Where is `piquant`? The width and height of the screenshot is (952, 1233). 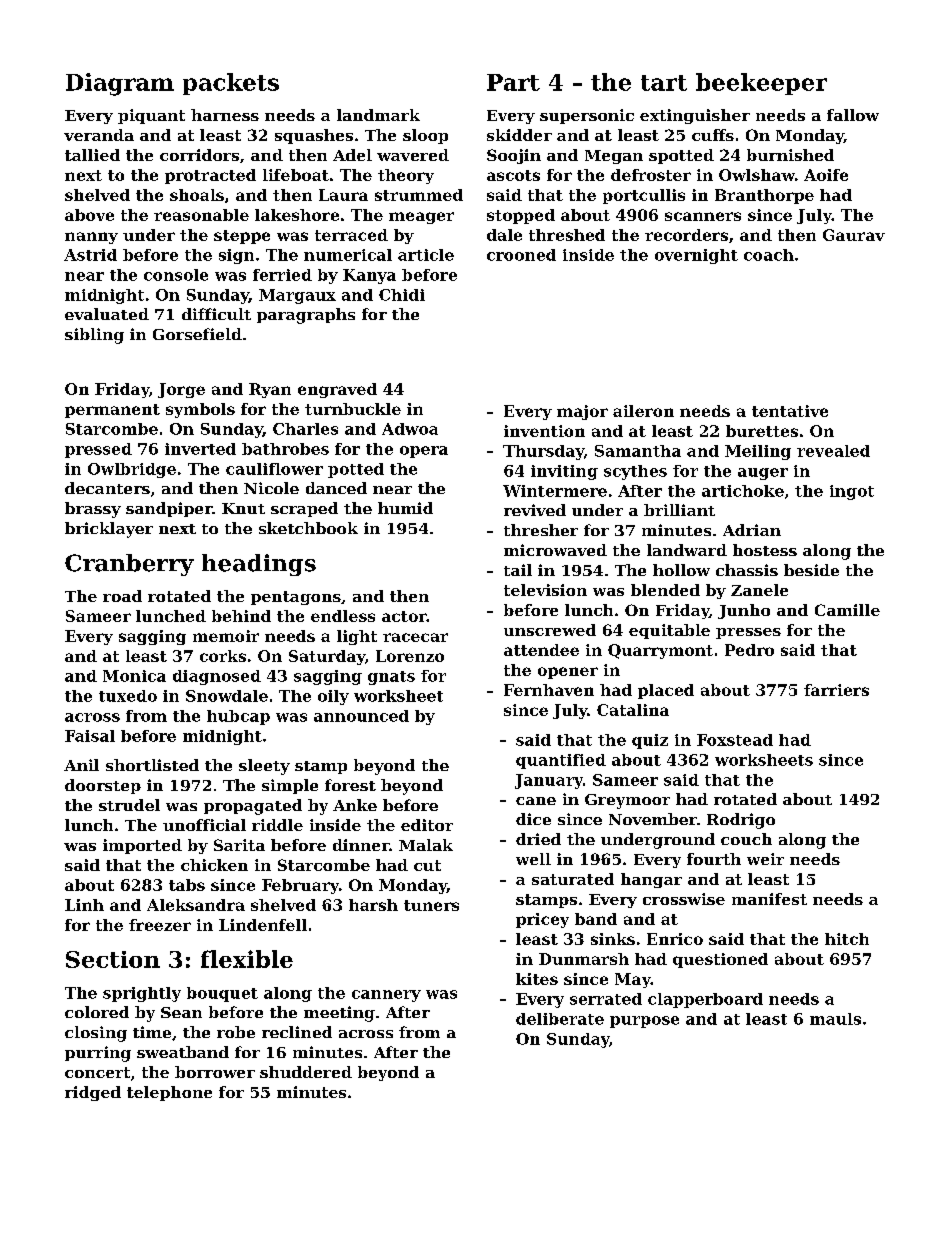 piquant is located at coordinates (151, 116).
